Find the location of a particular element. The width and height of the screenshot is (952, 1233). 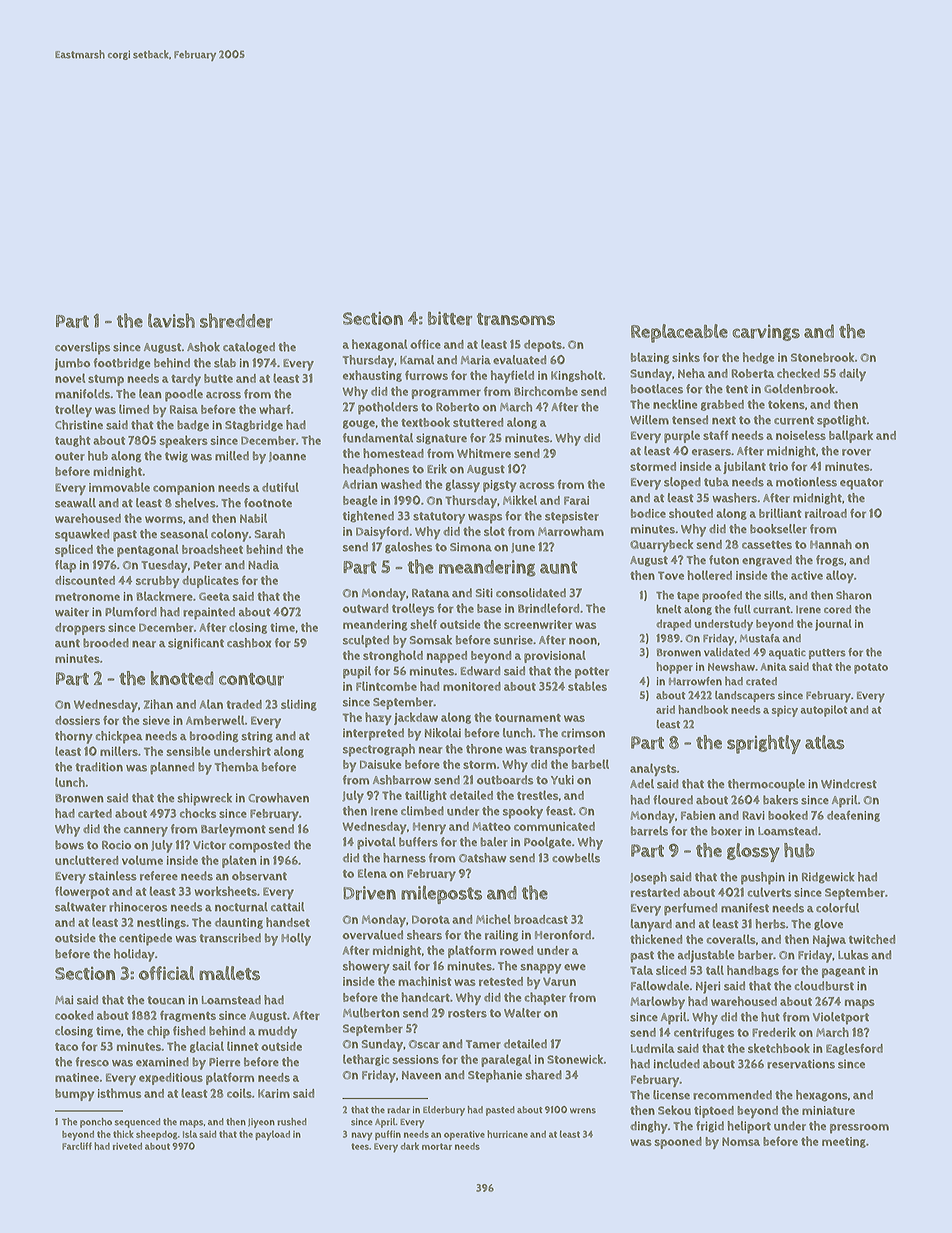

tent is located at coordinates (737, 389).
